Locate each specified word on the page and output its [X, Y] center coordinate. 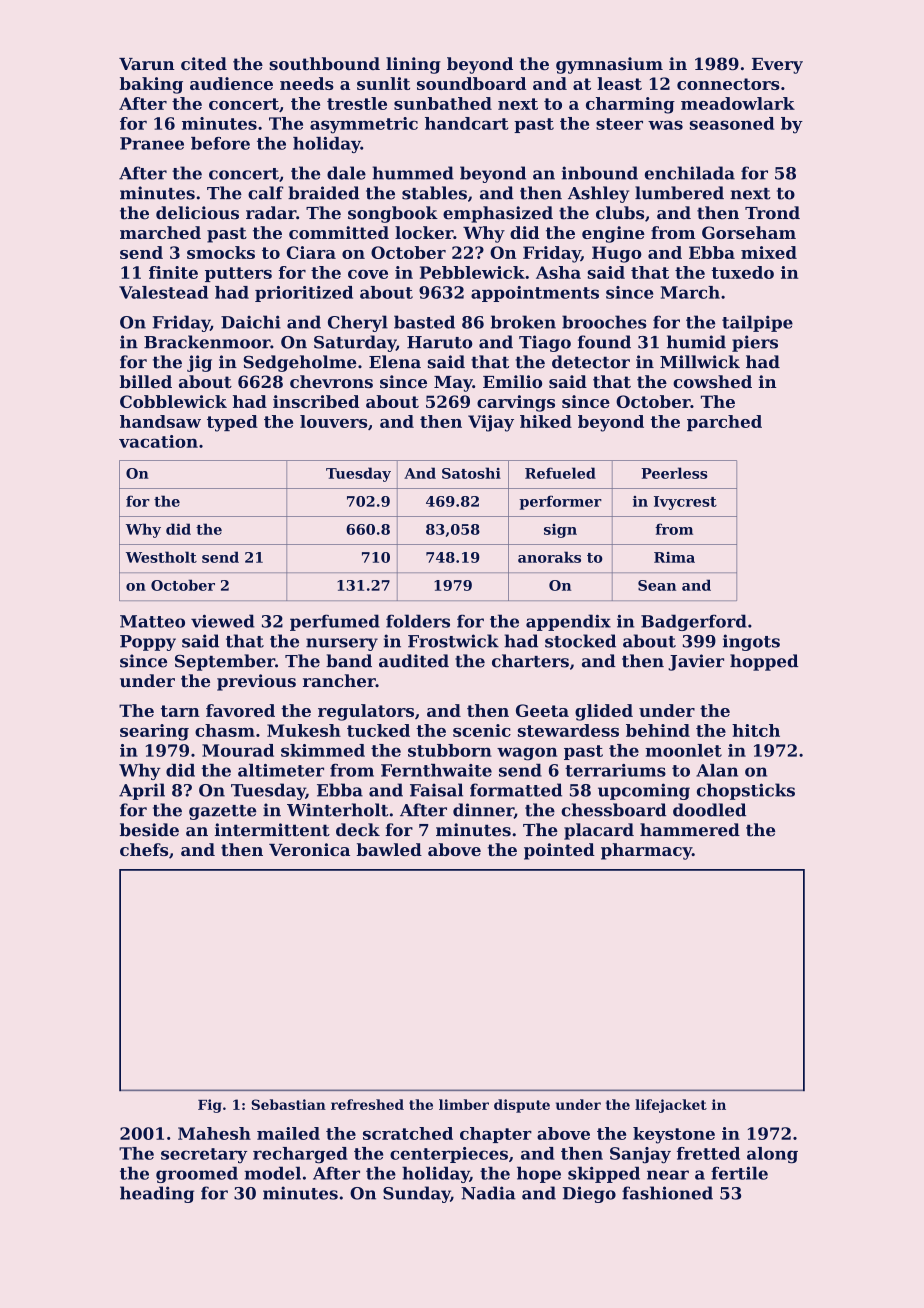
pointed [559, 851]
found [604, 342]
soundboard [471, 83]
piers [755, 343]
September [225, 662]
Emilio [512, 381]
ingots [751, 642]
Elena [395, 362]
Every [777, 66]
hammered [690, 830]
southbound [324, 63]
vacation [158, 441]
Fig [210, 1106]
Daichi [251, 322]
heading [157, 1194]
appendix [568, 622]
